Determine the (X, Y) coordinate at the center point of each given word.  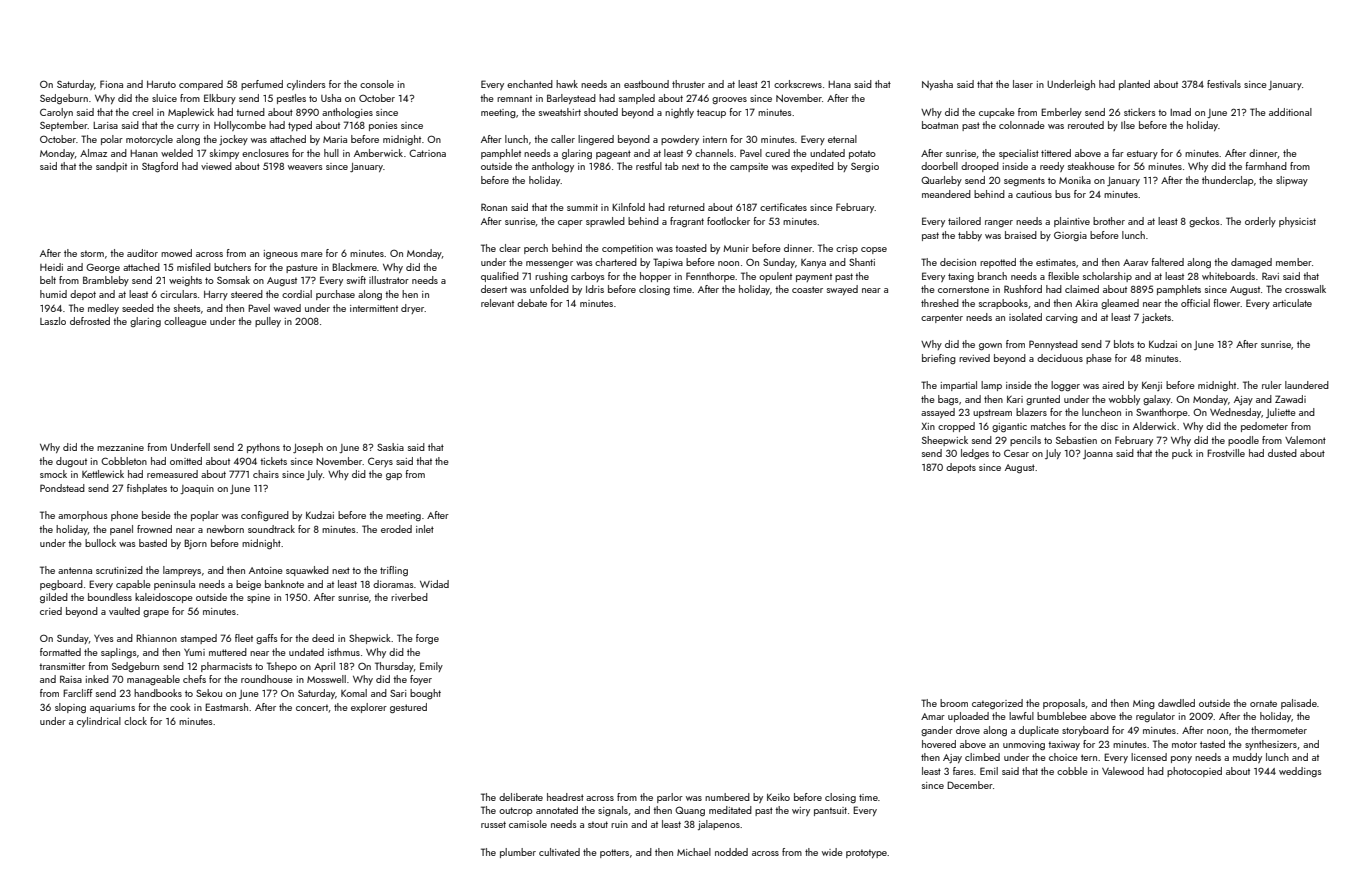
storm (92, 253)
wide (832, 852)
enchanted (530, 84)
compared (201, 85)
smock (53, 474)
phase (1099, 359)
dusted (1282, 453)
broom (954, 703)
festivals (1224, 84)
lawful (1021, 716)
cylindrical (99, 722)
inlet (425, 529)
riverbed (409, 597)
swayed (842, 290)
